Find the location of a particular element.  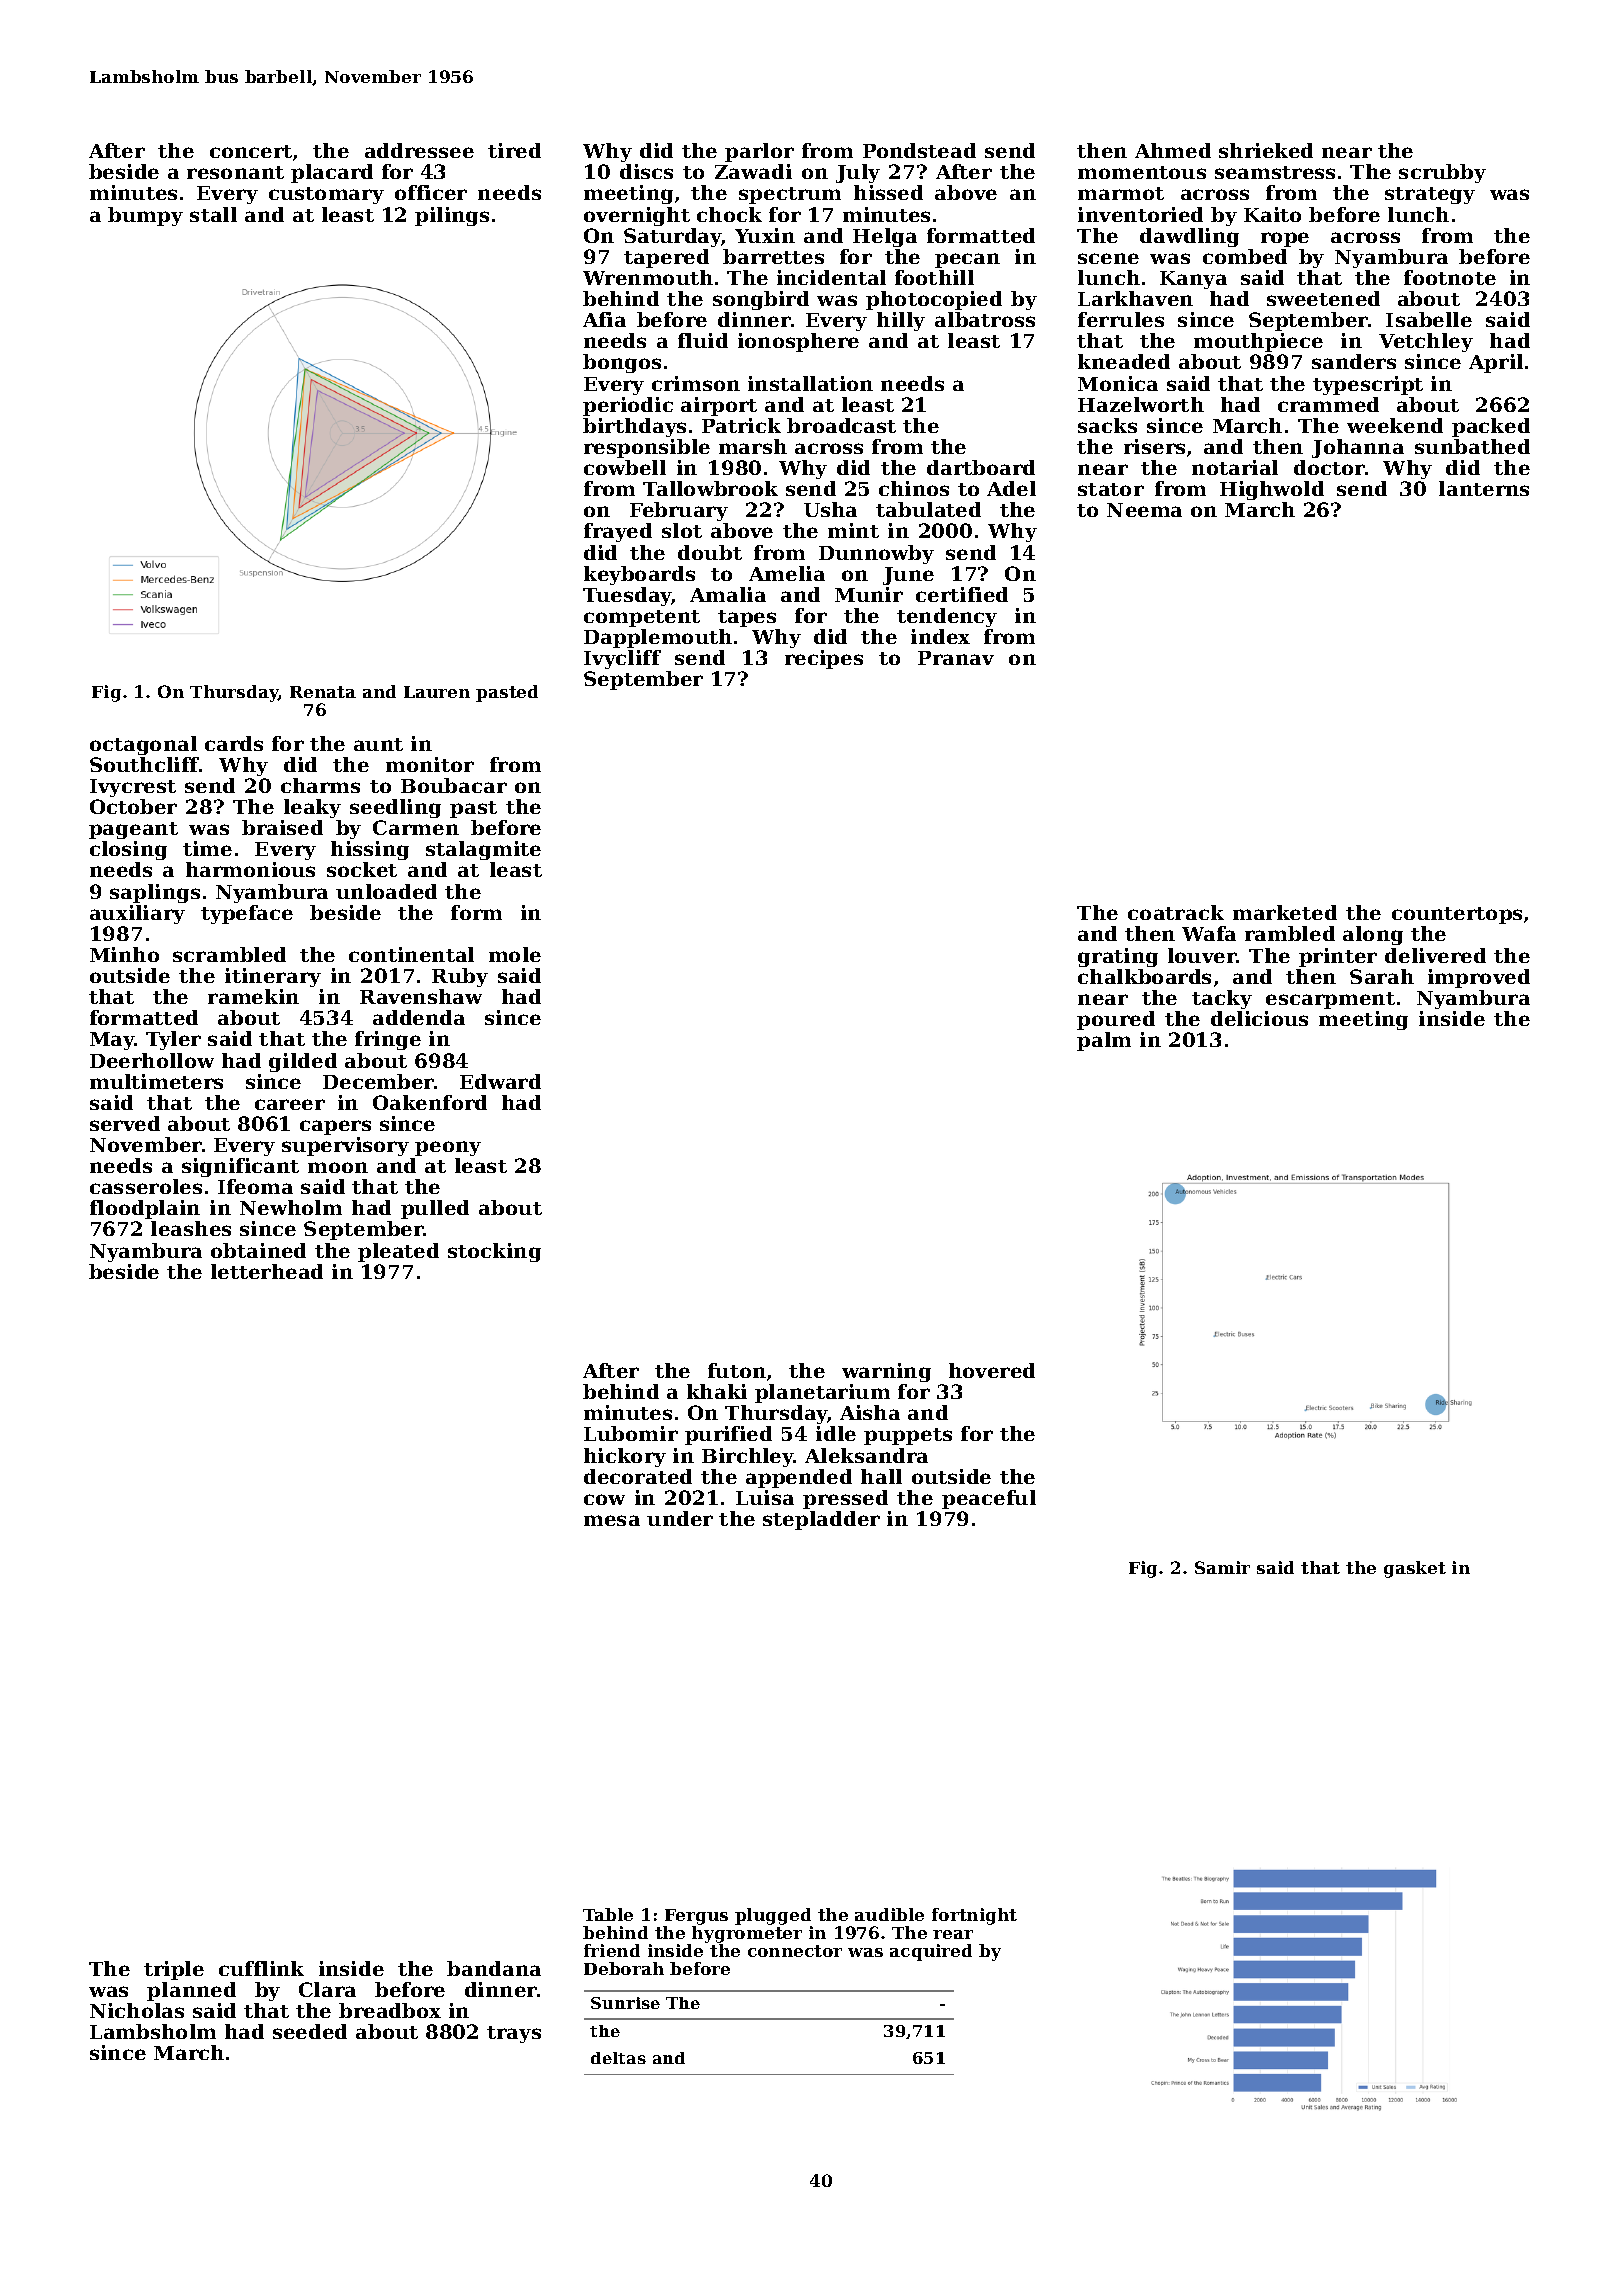

ramekin is located at coordinates (253, 996).
